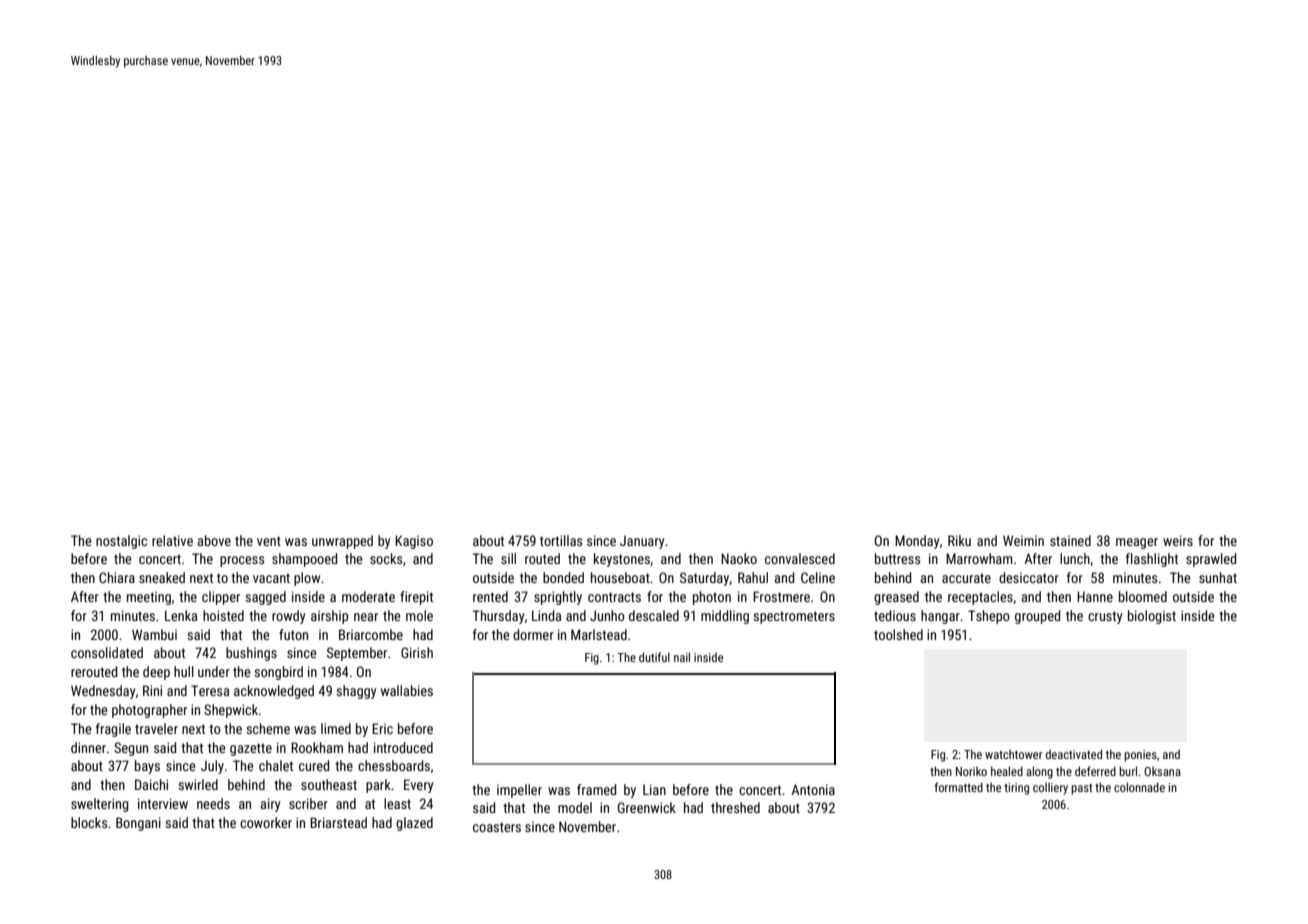 This document has height=924, width=1308. Describe the element at coordinates (417, 652) in the document. I see `Girish` at that location.
